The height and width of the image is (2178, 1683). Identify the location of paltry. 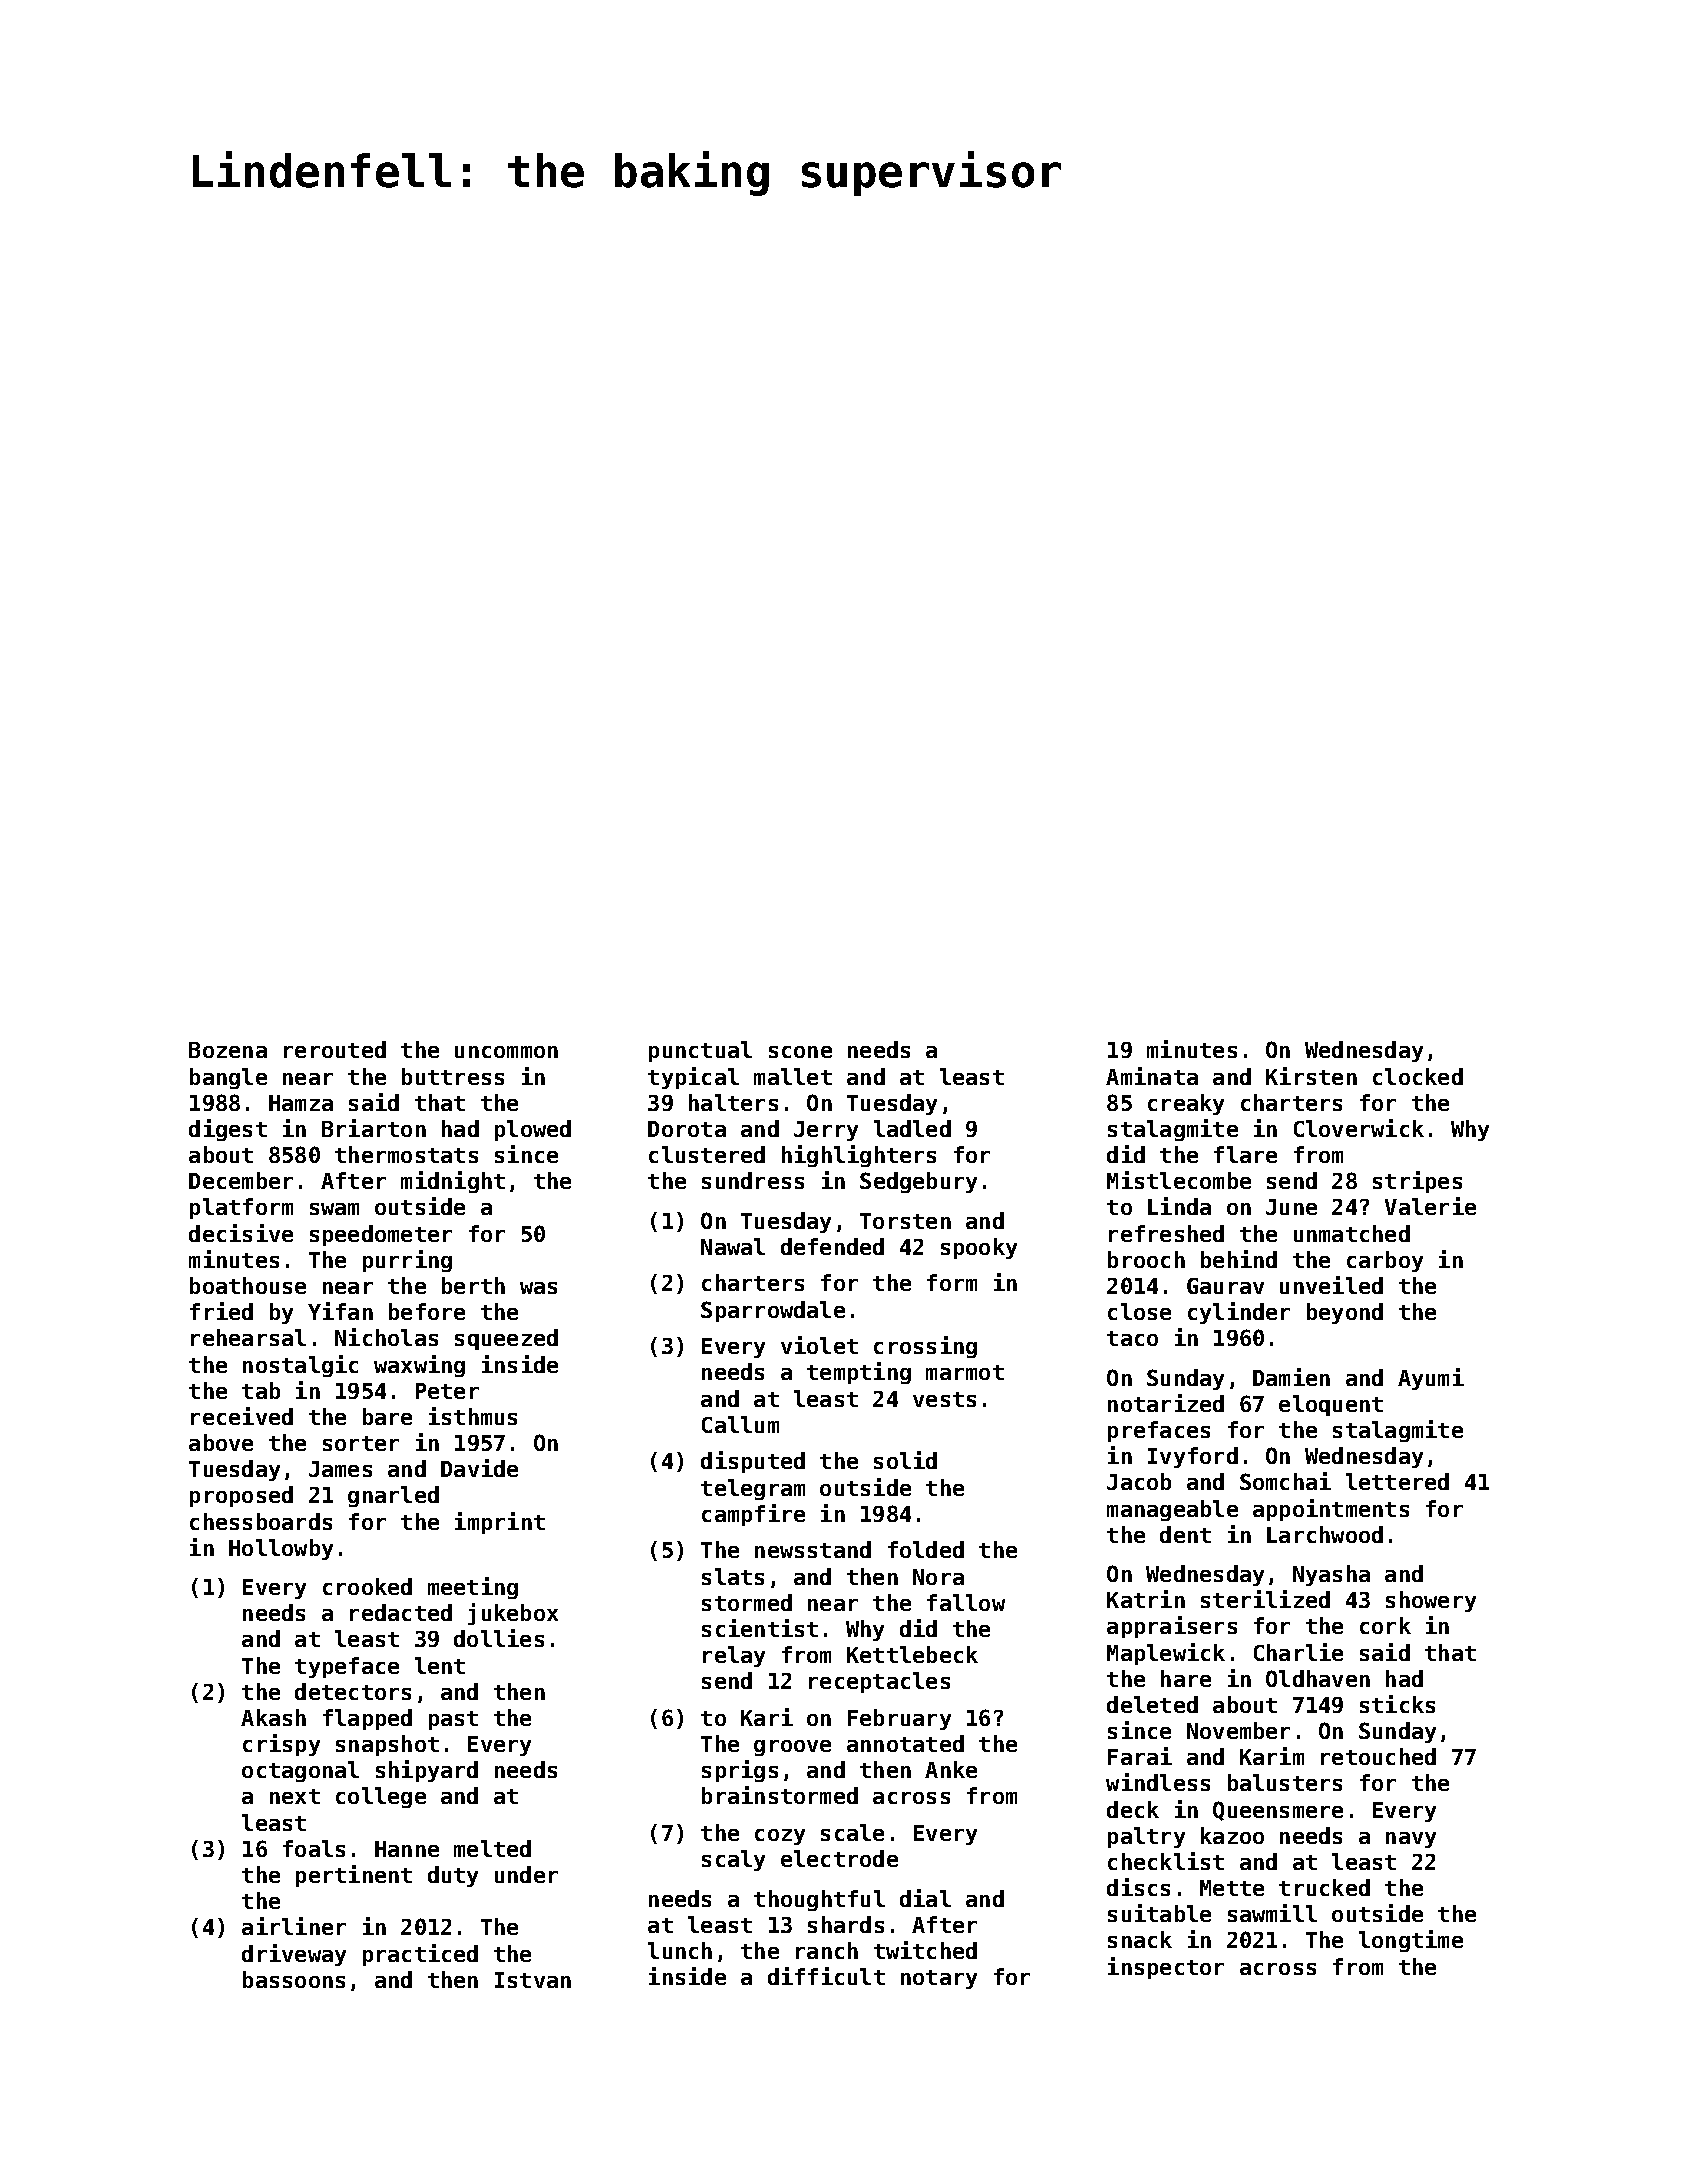
(1146, 1837).
